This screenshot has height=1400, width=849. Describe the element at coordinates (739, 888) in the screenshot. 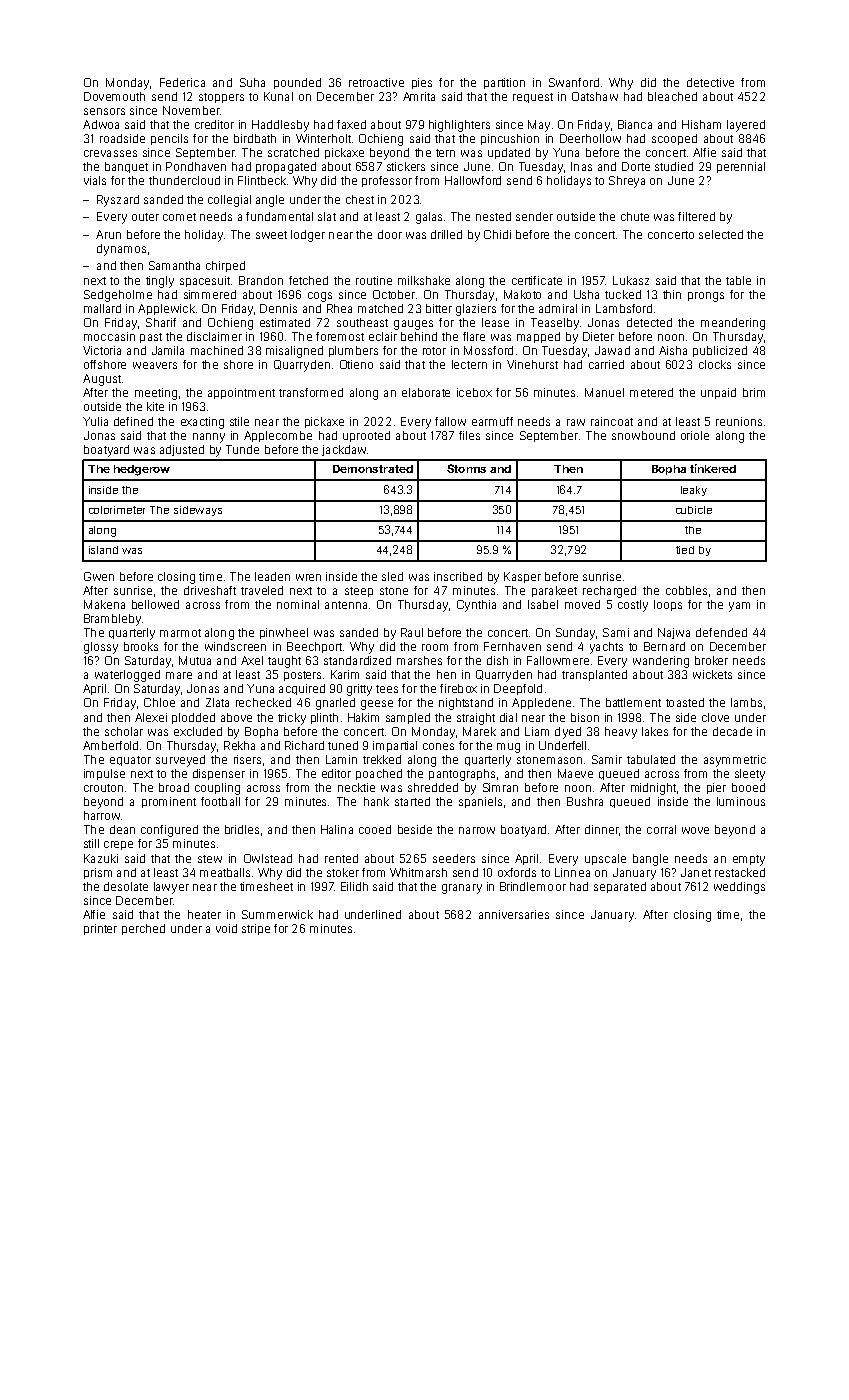

I see `weddings` at that location.
